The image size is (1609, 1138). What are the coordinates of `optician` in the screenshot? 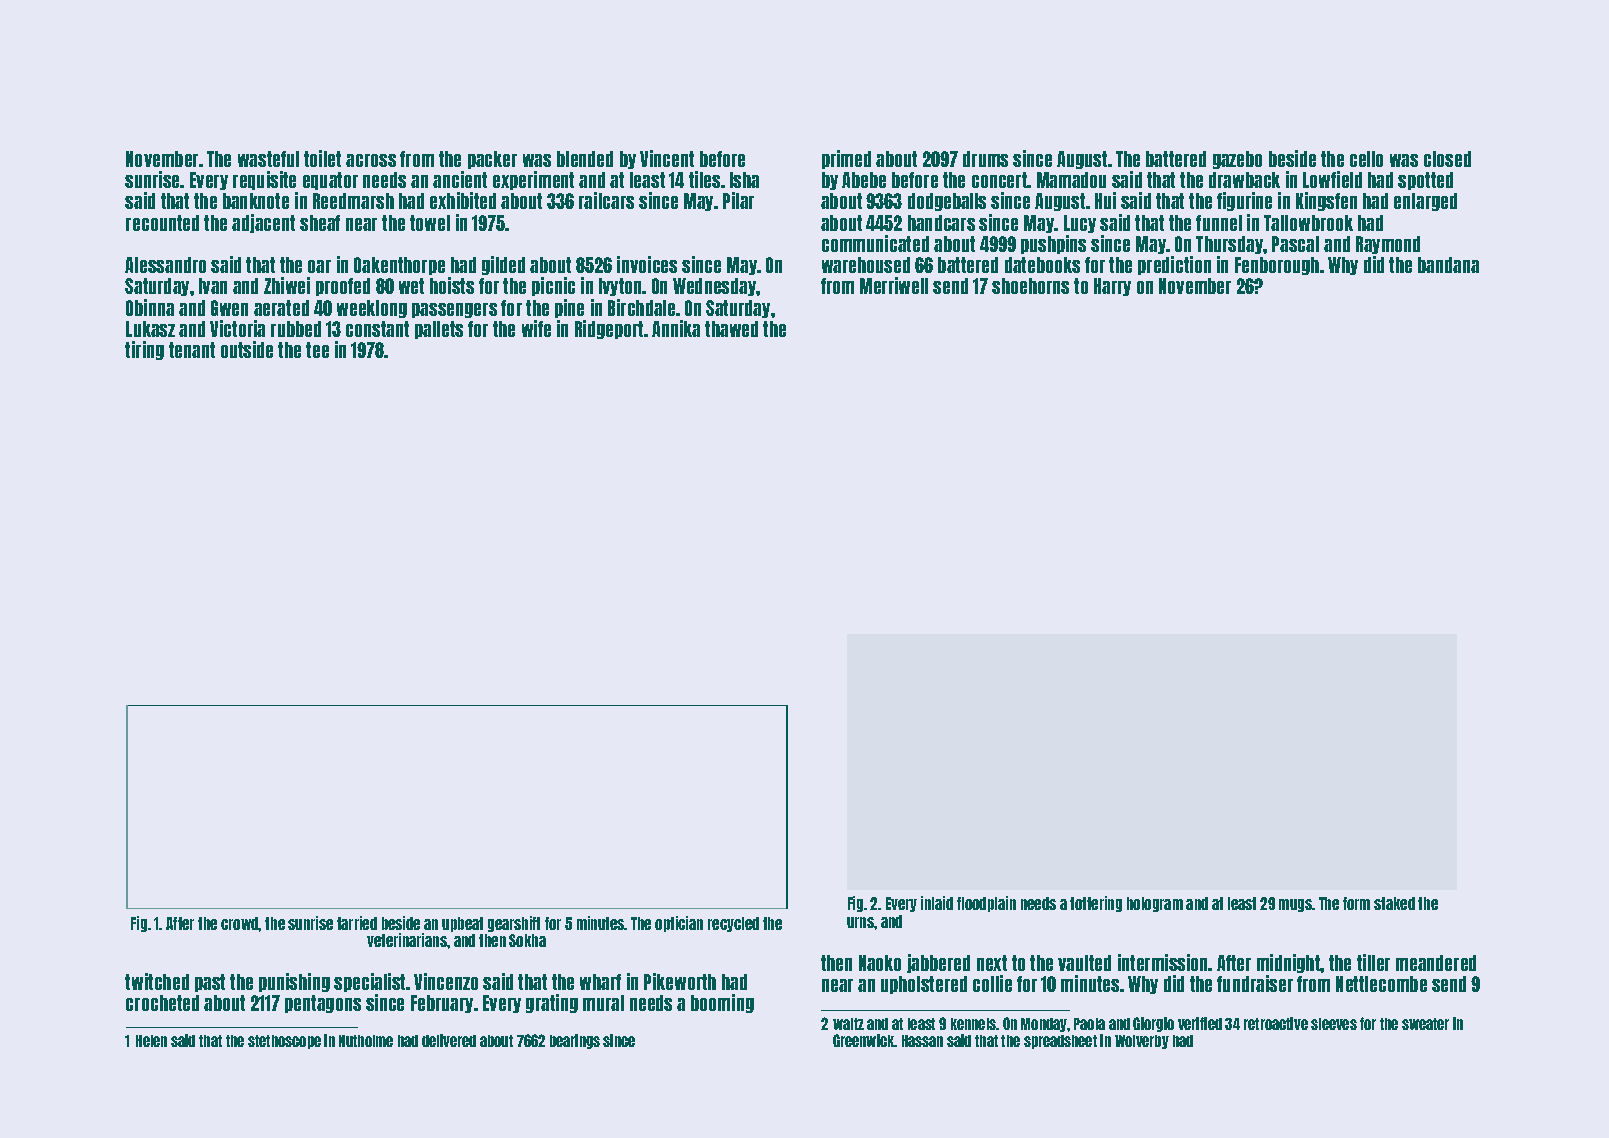 It's located at (679, 924).
